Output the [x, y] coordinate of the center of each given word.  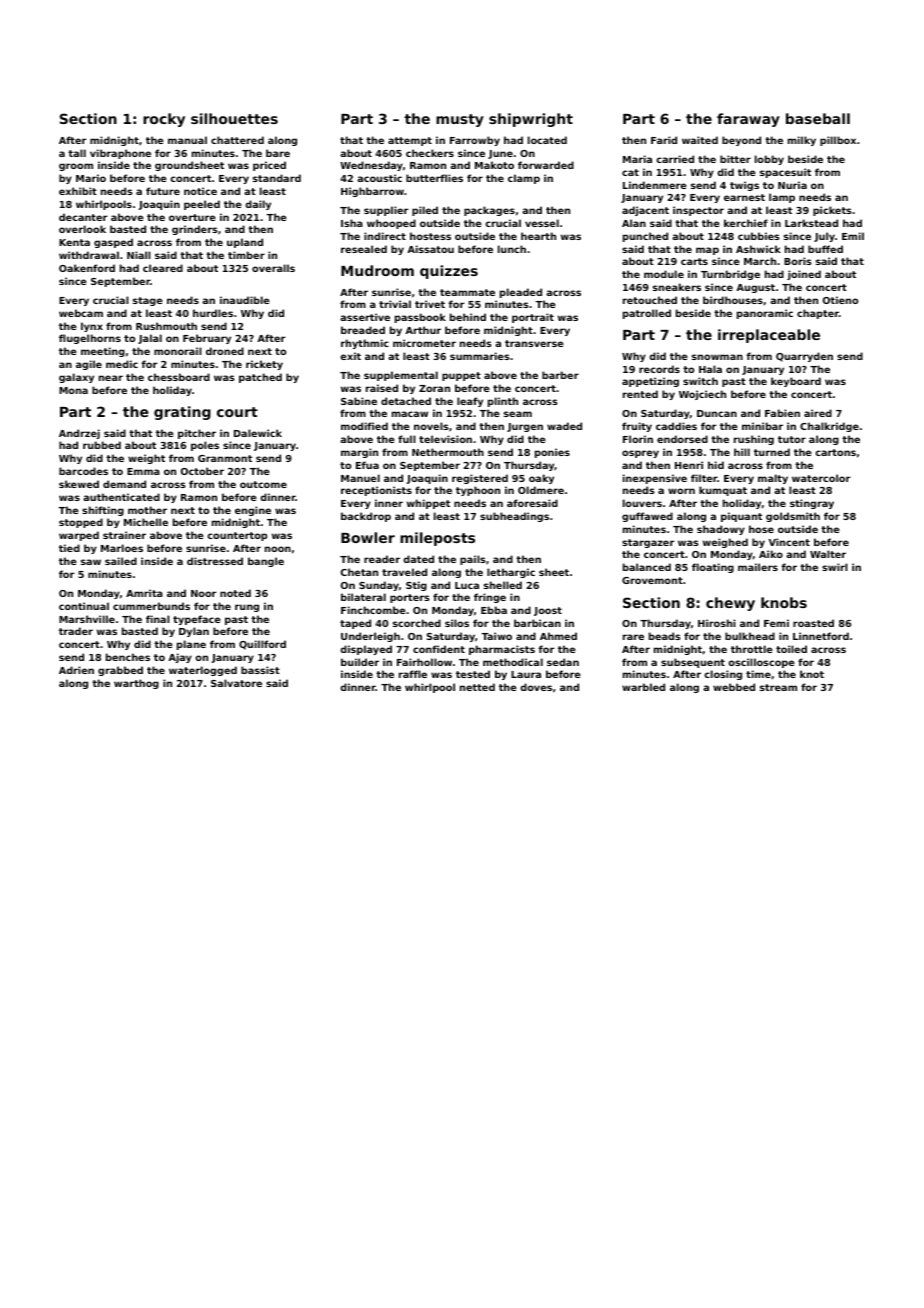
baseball [818, 118]
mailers [758, 567]
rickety [264, 365]
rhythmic [365, 344]
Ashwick [758, 249]
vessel [542, 223]
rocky [164, 120]
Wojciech [702, 395]
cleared [163, 268]
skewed [79, 484]
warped [79, 536]
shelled [503, 585]
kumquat [723, 491]
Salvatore [236, 683]
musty [460, 120]
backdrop [366, 517]
